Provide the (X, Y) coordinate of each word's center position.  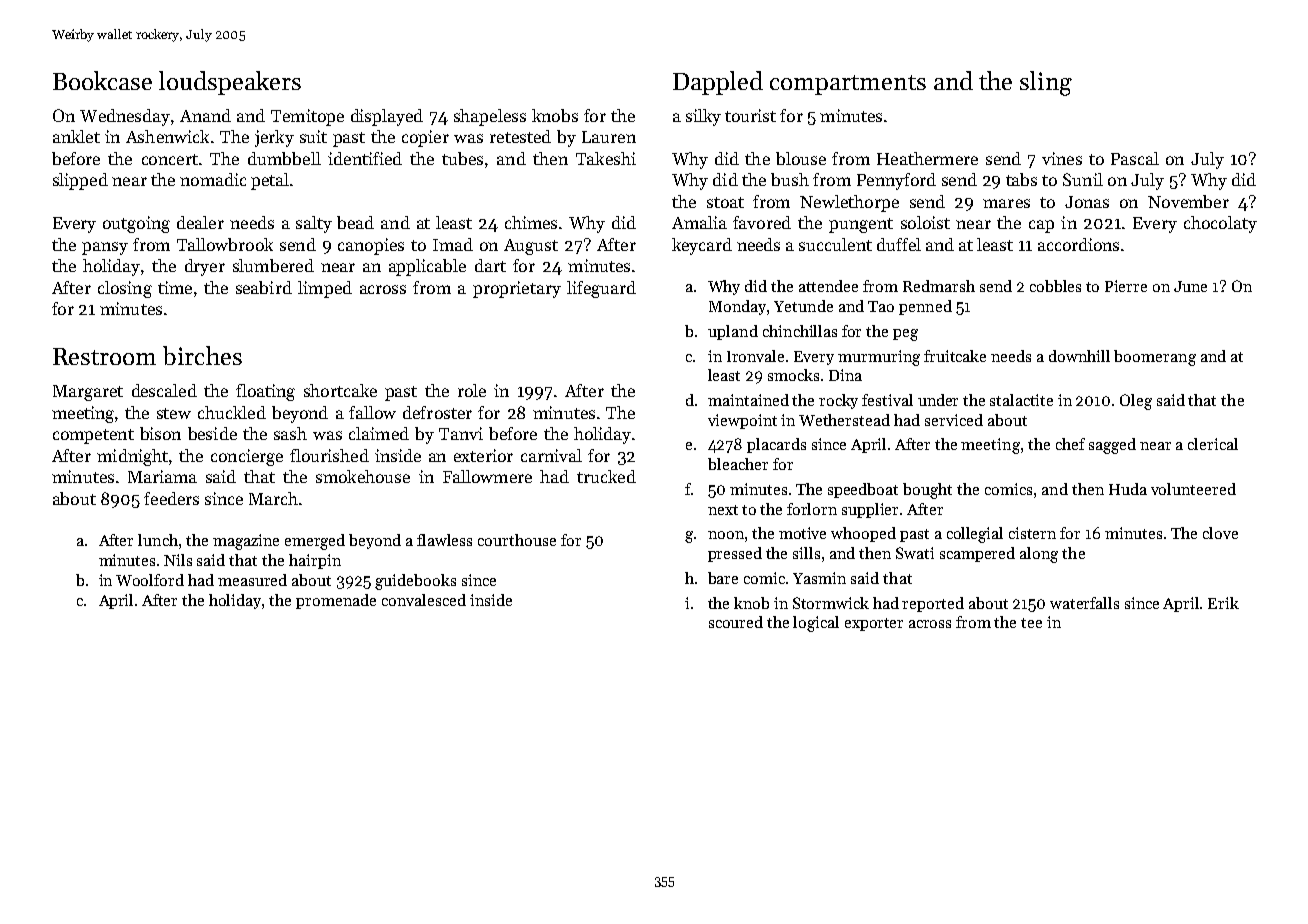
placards (776, 445)
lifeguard (601, 289)
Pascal (1135, 158)
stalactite (1021, 400)
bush (790, 179)
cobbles (1055, 286)
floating (265, 392)
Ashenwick (167, 136)
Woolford (150, 580)
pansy (105, 248)
